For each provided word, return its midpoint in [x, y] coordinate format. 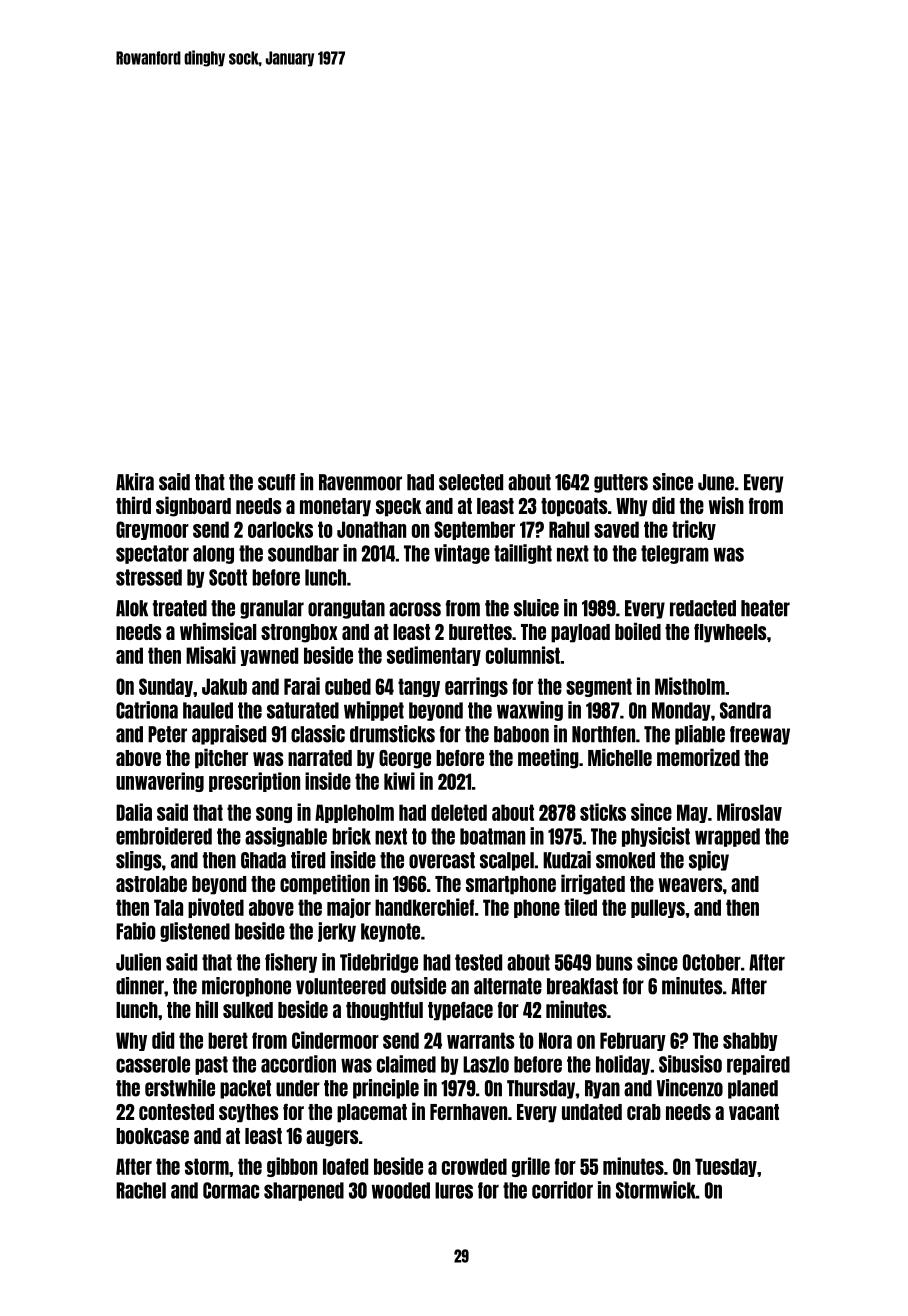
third [133, 505]
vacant [754, 1112]
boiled [638, 631]
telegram [675, 554]
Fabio [135, 931]
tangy [419, 687]
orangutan [346, 609]
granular [272, 609]
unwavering [160, 782]
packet [245, 1089]
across [415, 609]
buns [614, 962]
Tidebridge [379, 963]
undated [592, 1112]
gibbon [292, 1167]
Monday [681, 711]
